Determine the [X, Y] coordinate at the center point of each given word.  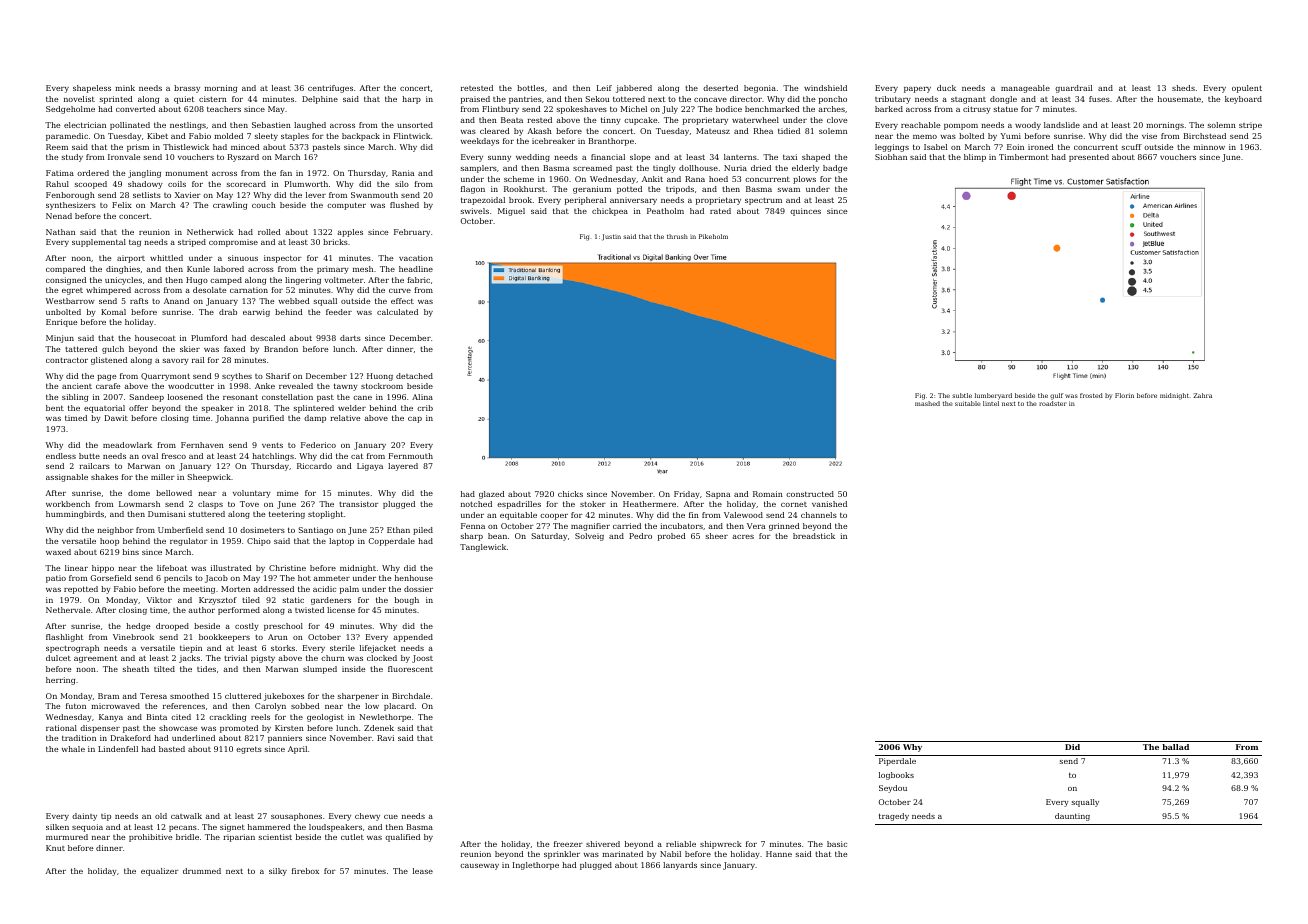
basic [837, 844]
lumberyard [993, 396]
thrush [677, 236]
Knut [55, 848]
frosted [1091, 395]
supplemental [99, 243]
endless [61, 456]
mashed [927, 403]
